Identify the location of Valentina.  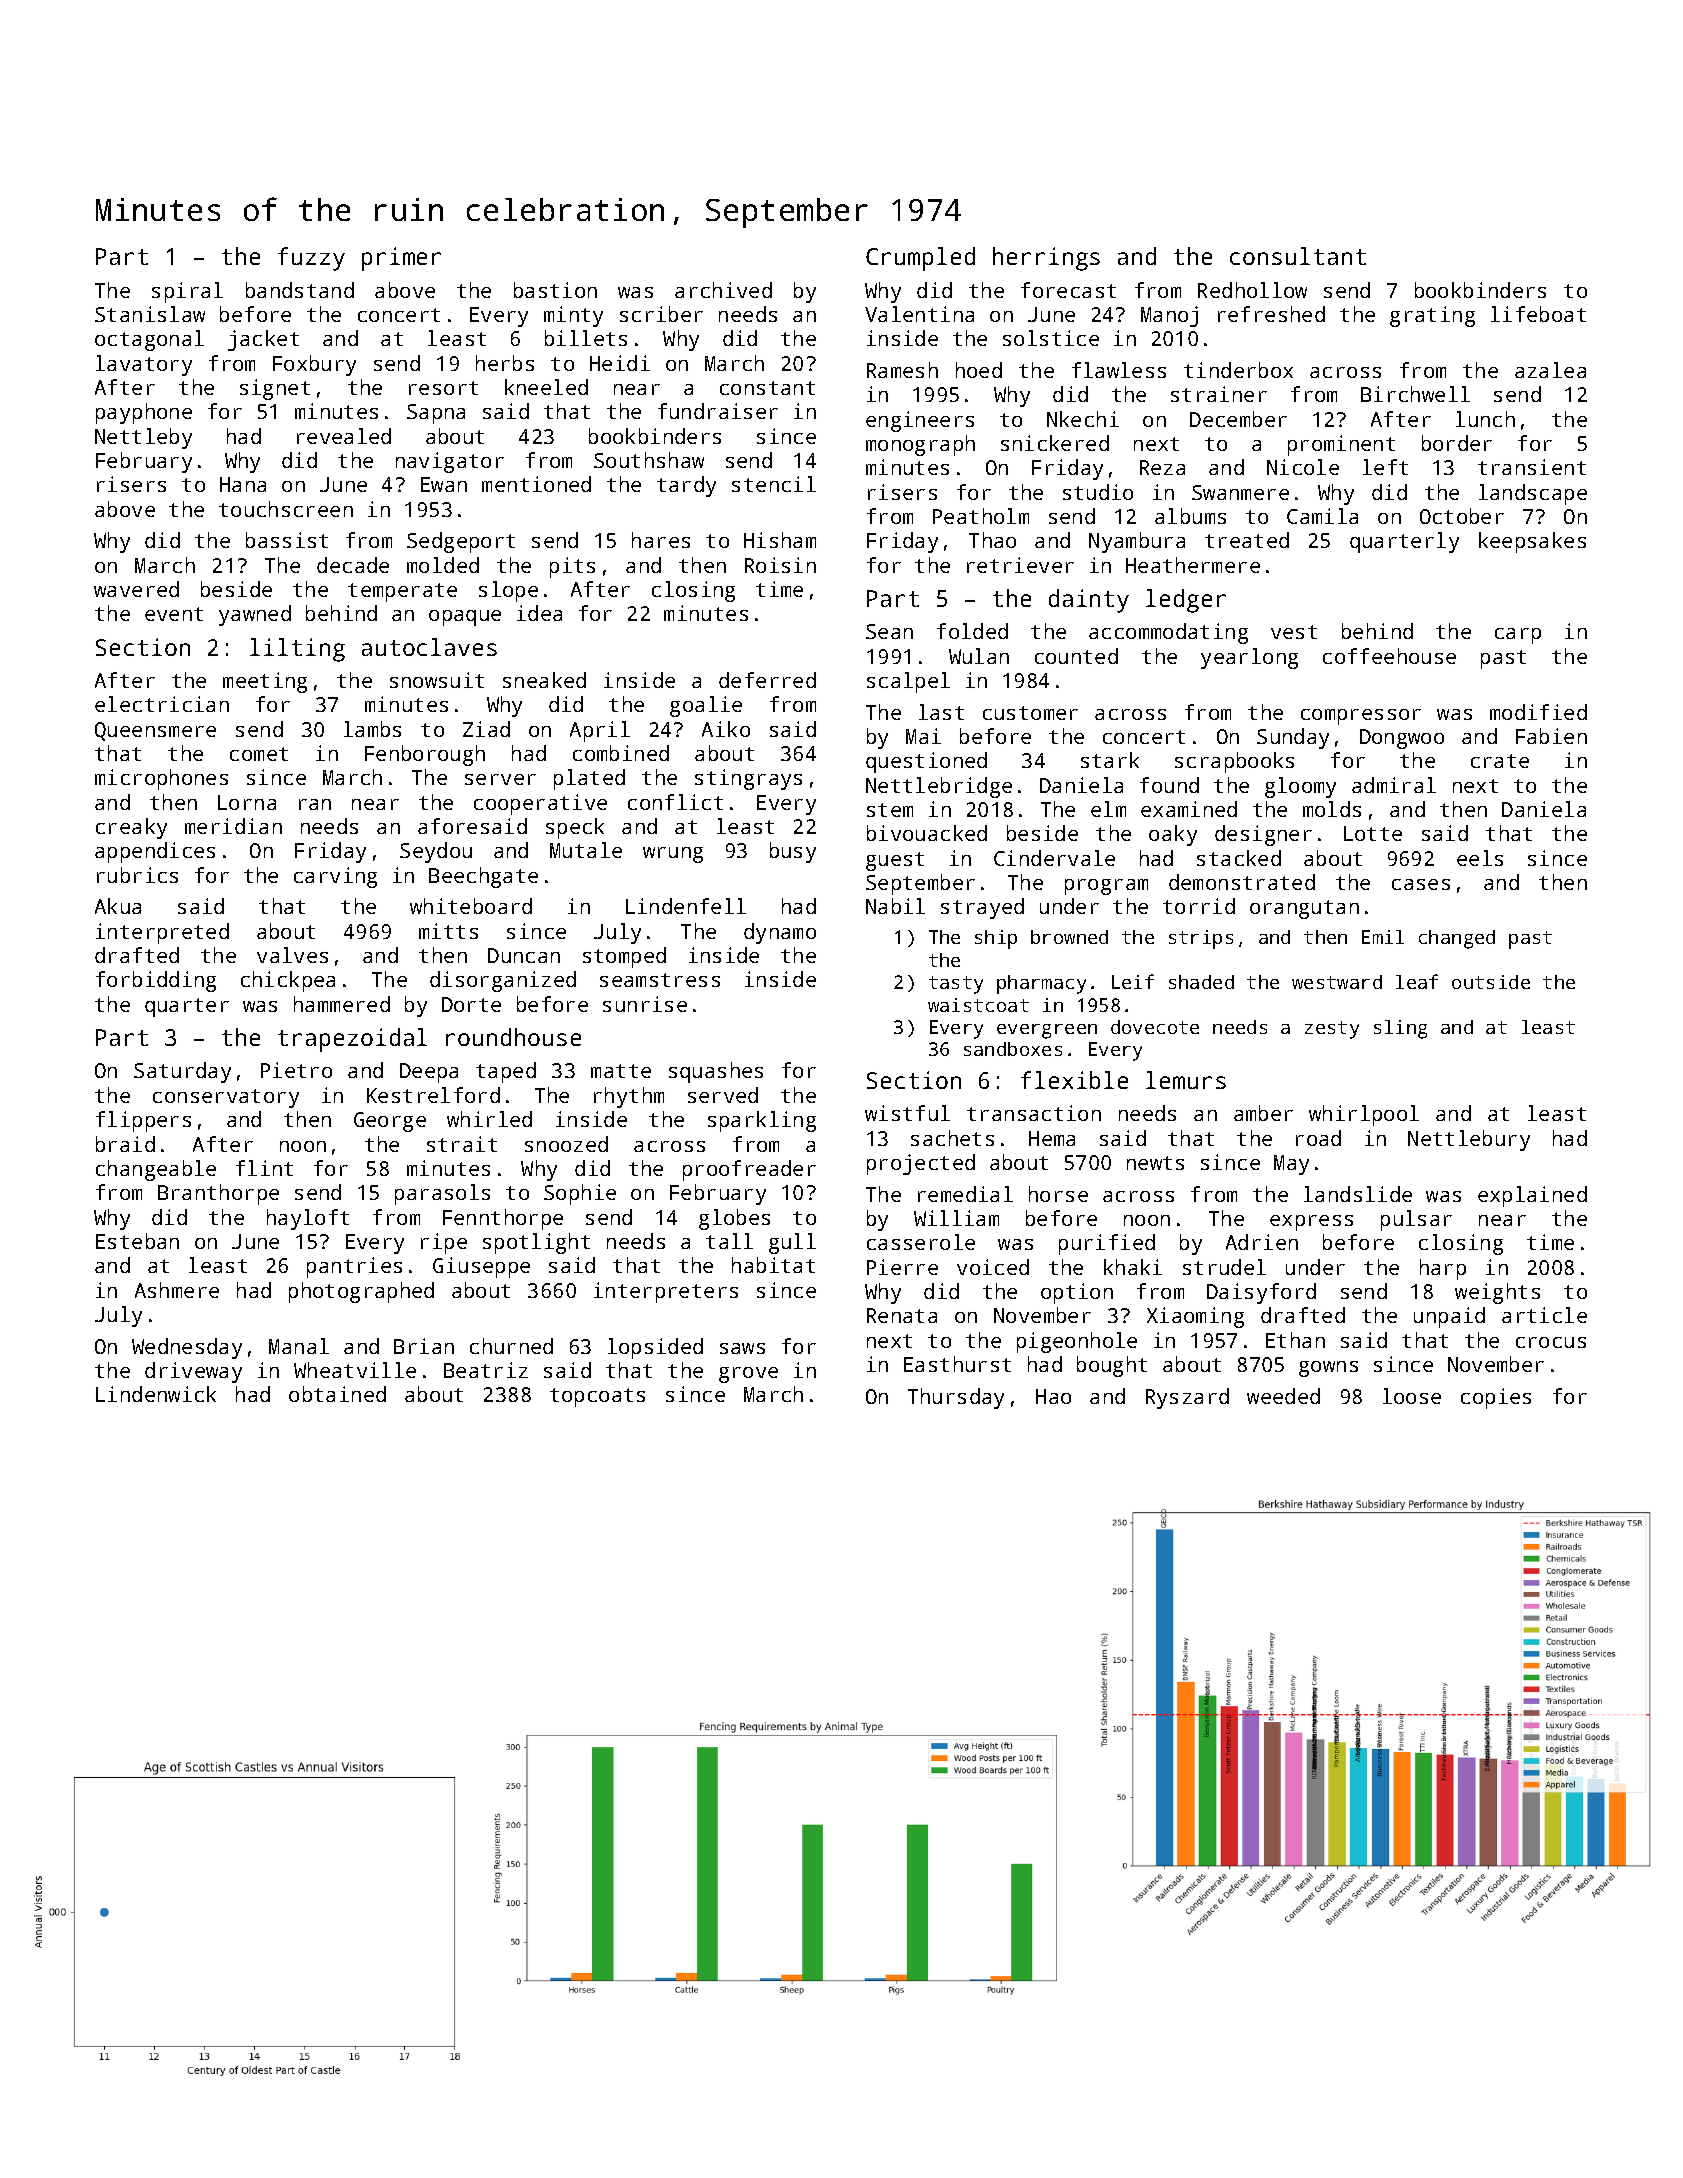
(919, 314).
